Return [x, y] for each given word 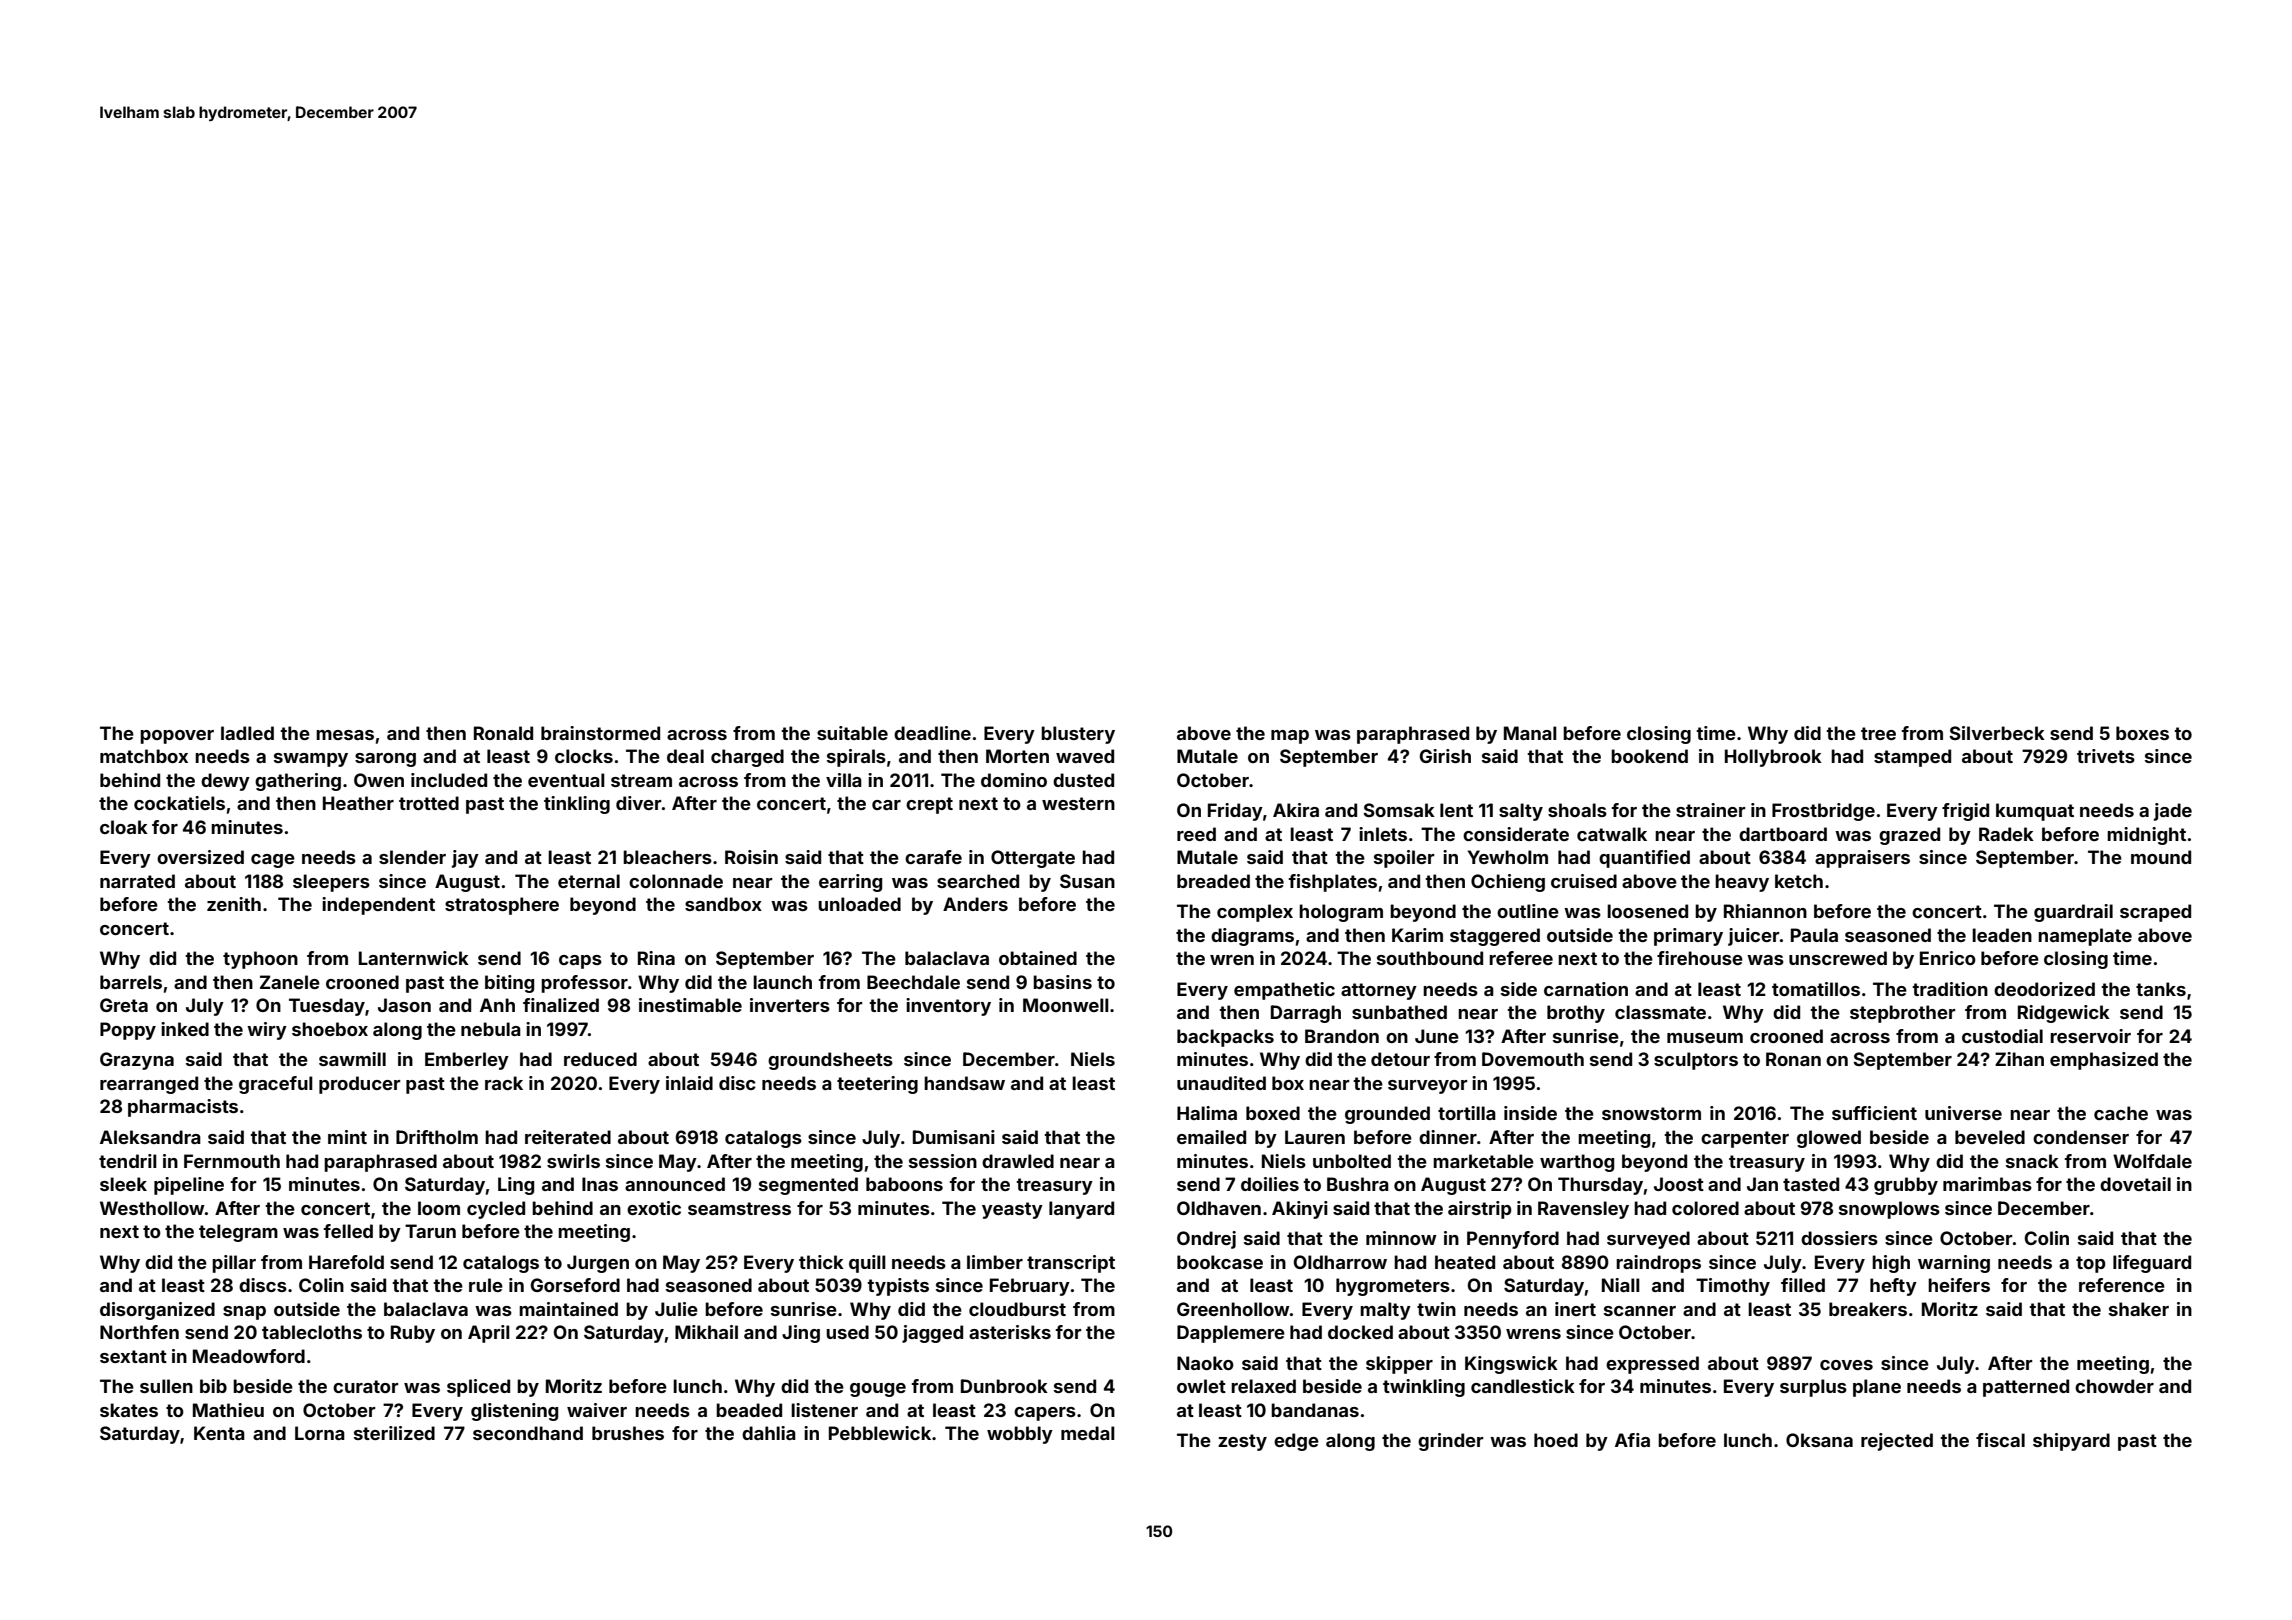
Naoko [1205, 1363]
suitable [852, 733]
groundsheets [830, 1061]
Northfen [139, 1332]
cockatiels [179, 803]
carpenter [1745, 1139]
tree [1878, 733]
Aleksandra [150, 1137]
